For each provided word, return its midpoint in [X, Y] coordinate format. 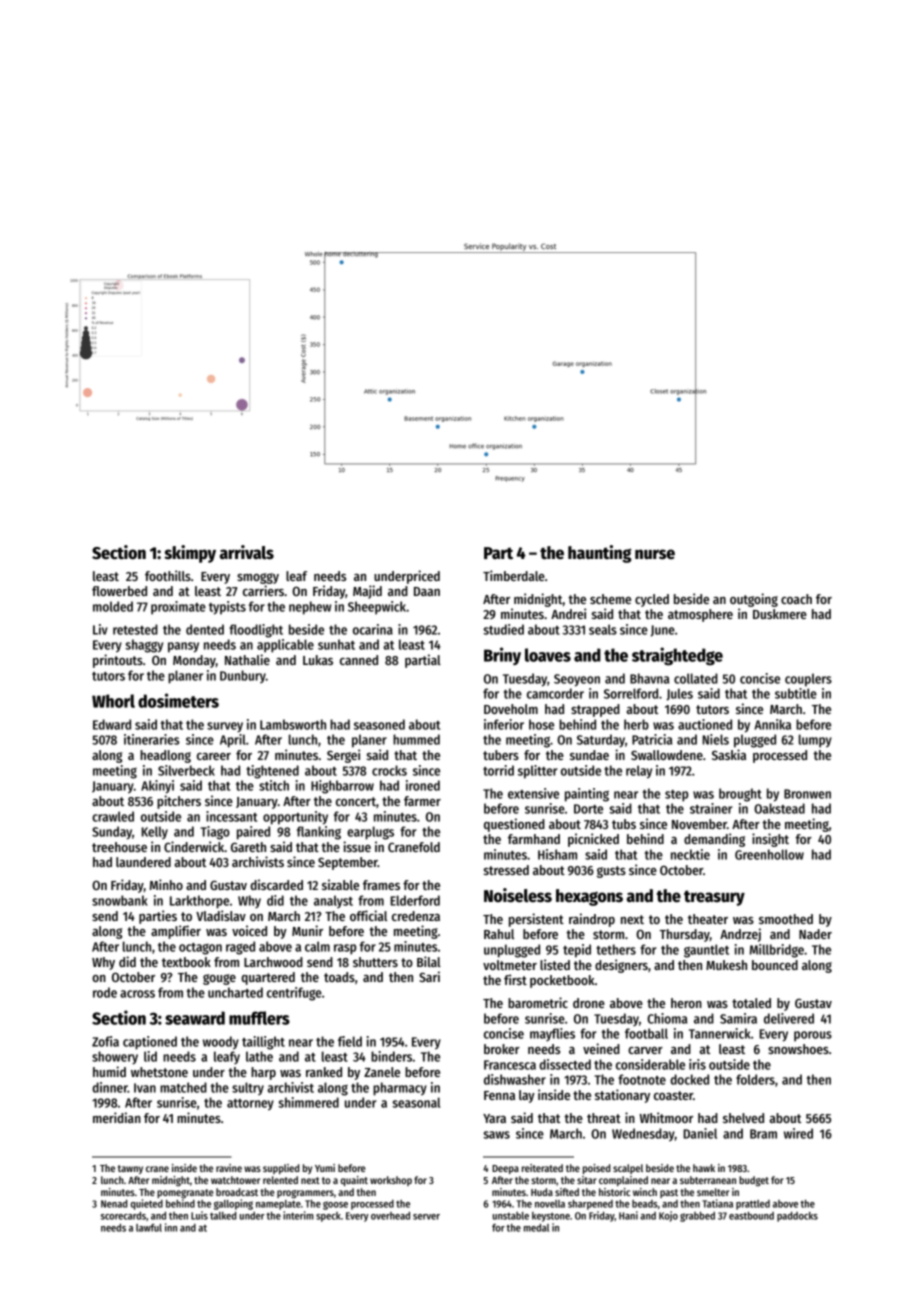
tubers [501, 755]
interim [298, 1215]
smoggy [258, 578]
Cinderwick [194, 846]
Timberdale [514, 575]
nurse [655, 554]
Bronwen [807, 794]
